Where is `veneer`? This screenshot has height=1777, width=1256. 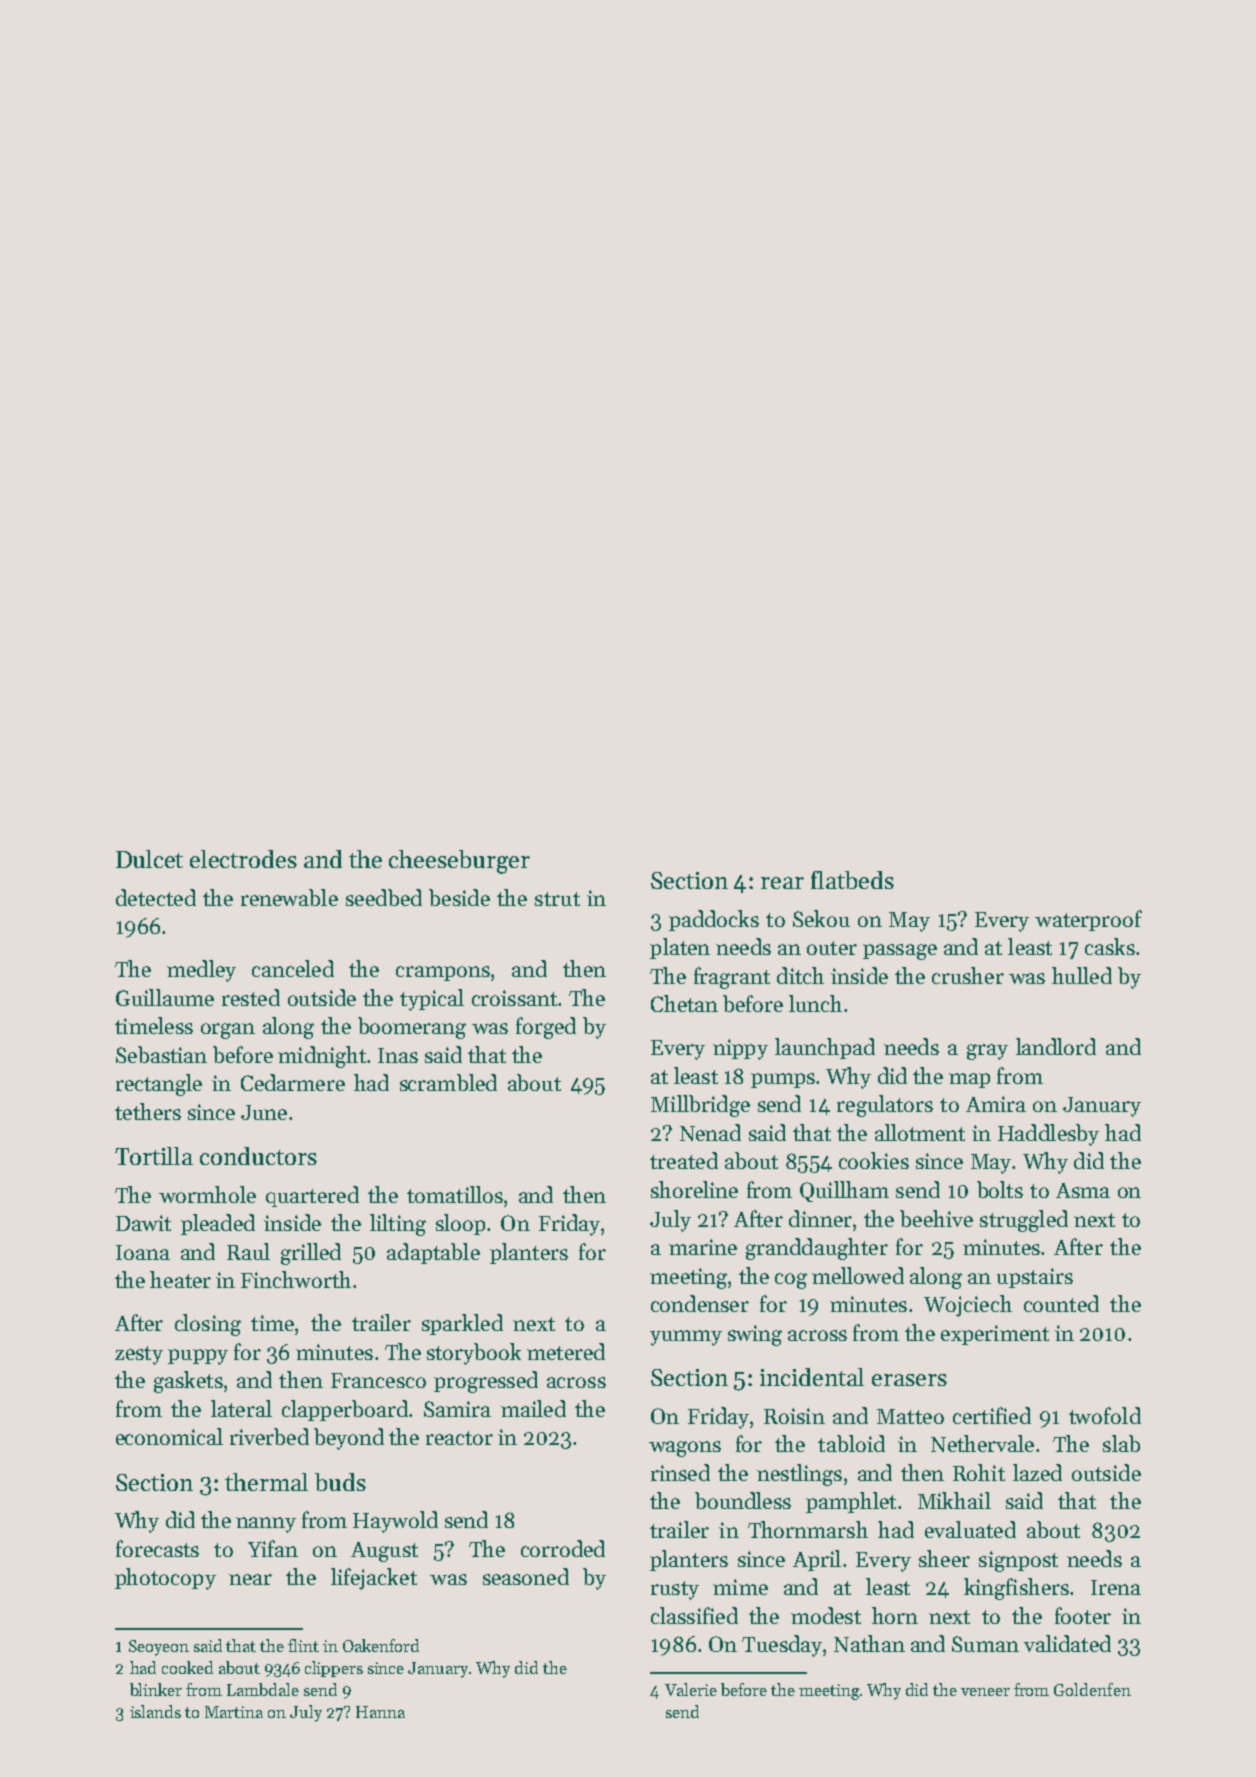 veneer is located at coordinates (985, 1692).
